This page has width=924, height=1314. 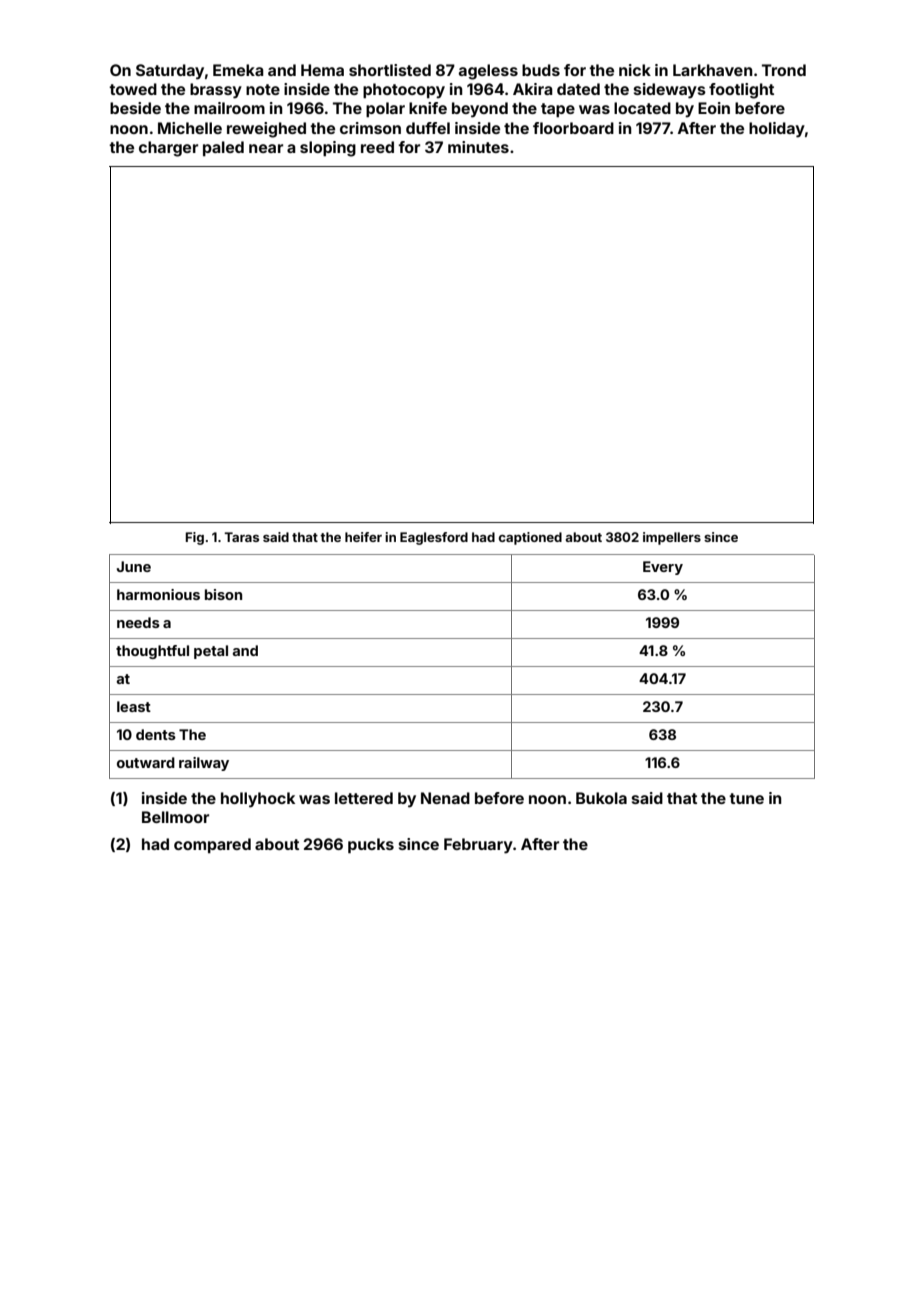 What do you see at coordinates (601, 798) in the page?
I see `Bukola` at bounding box center [601, 798].
